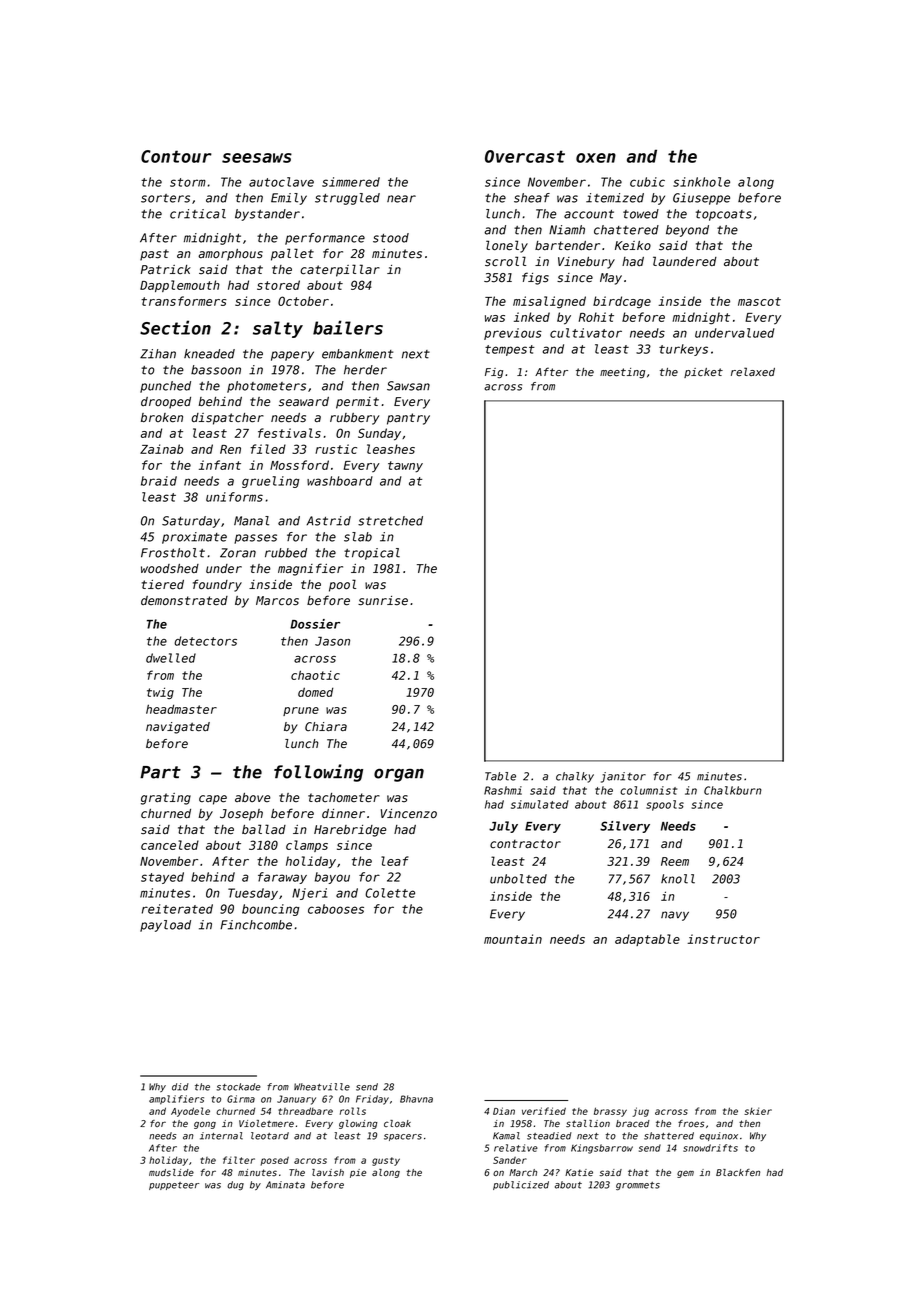  What do you see at coordinates (383, 601) in the screenshot?
I see `sunrise` at bounding box center [383, 601].
